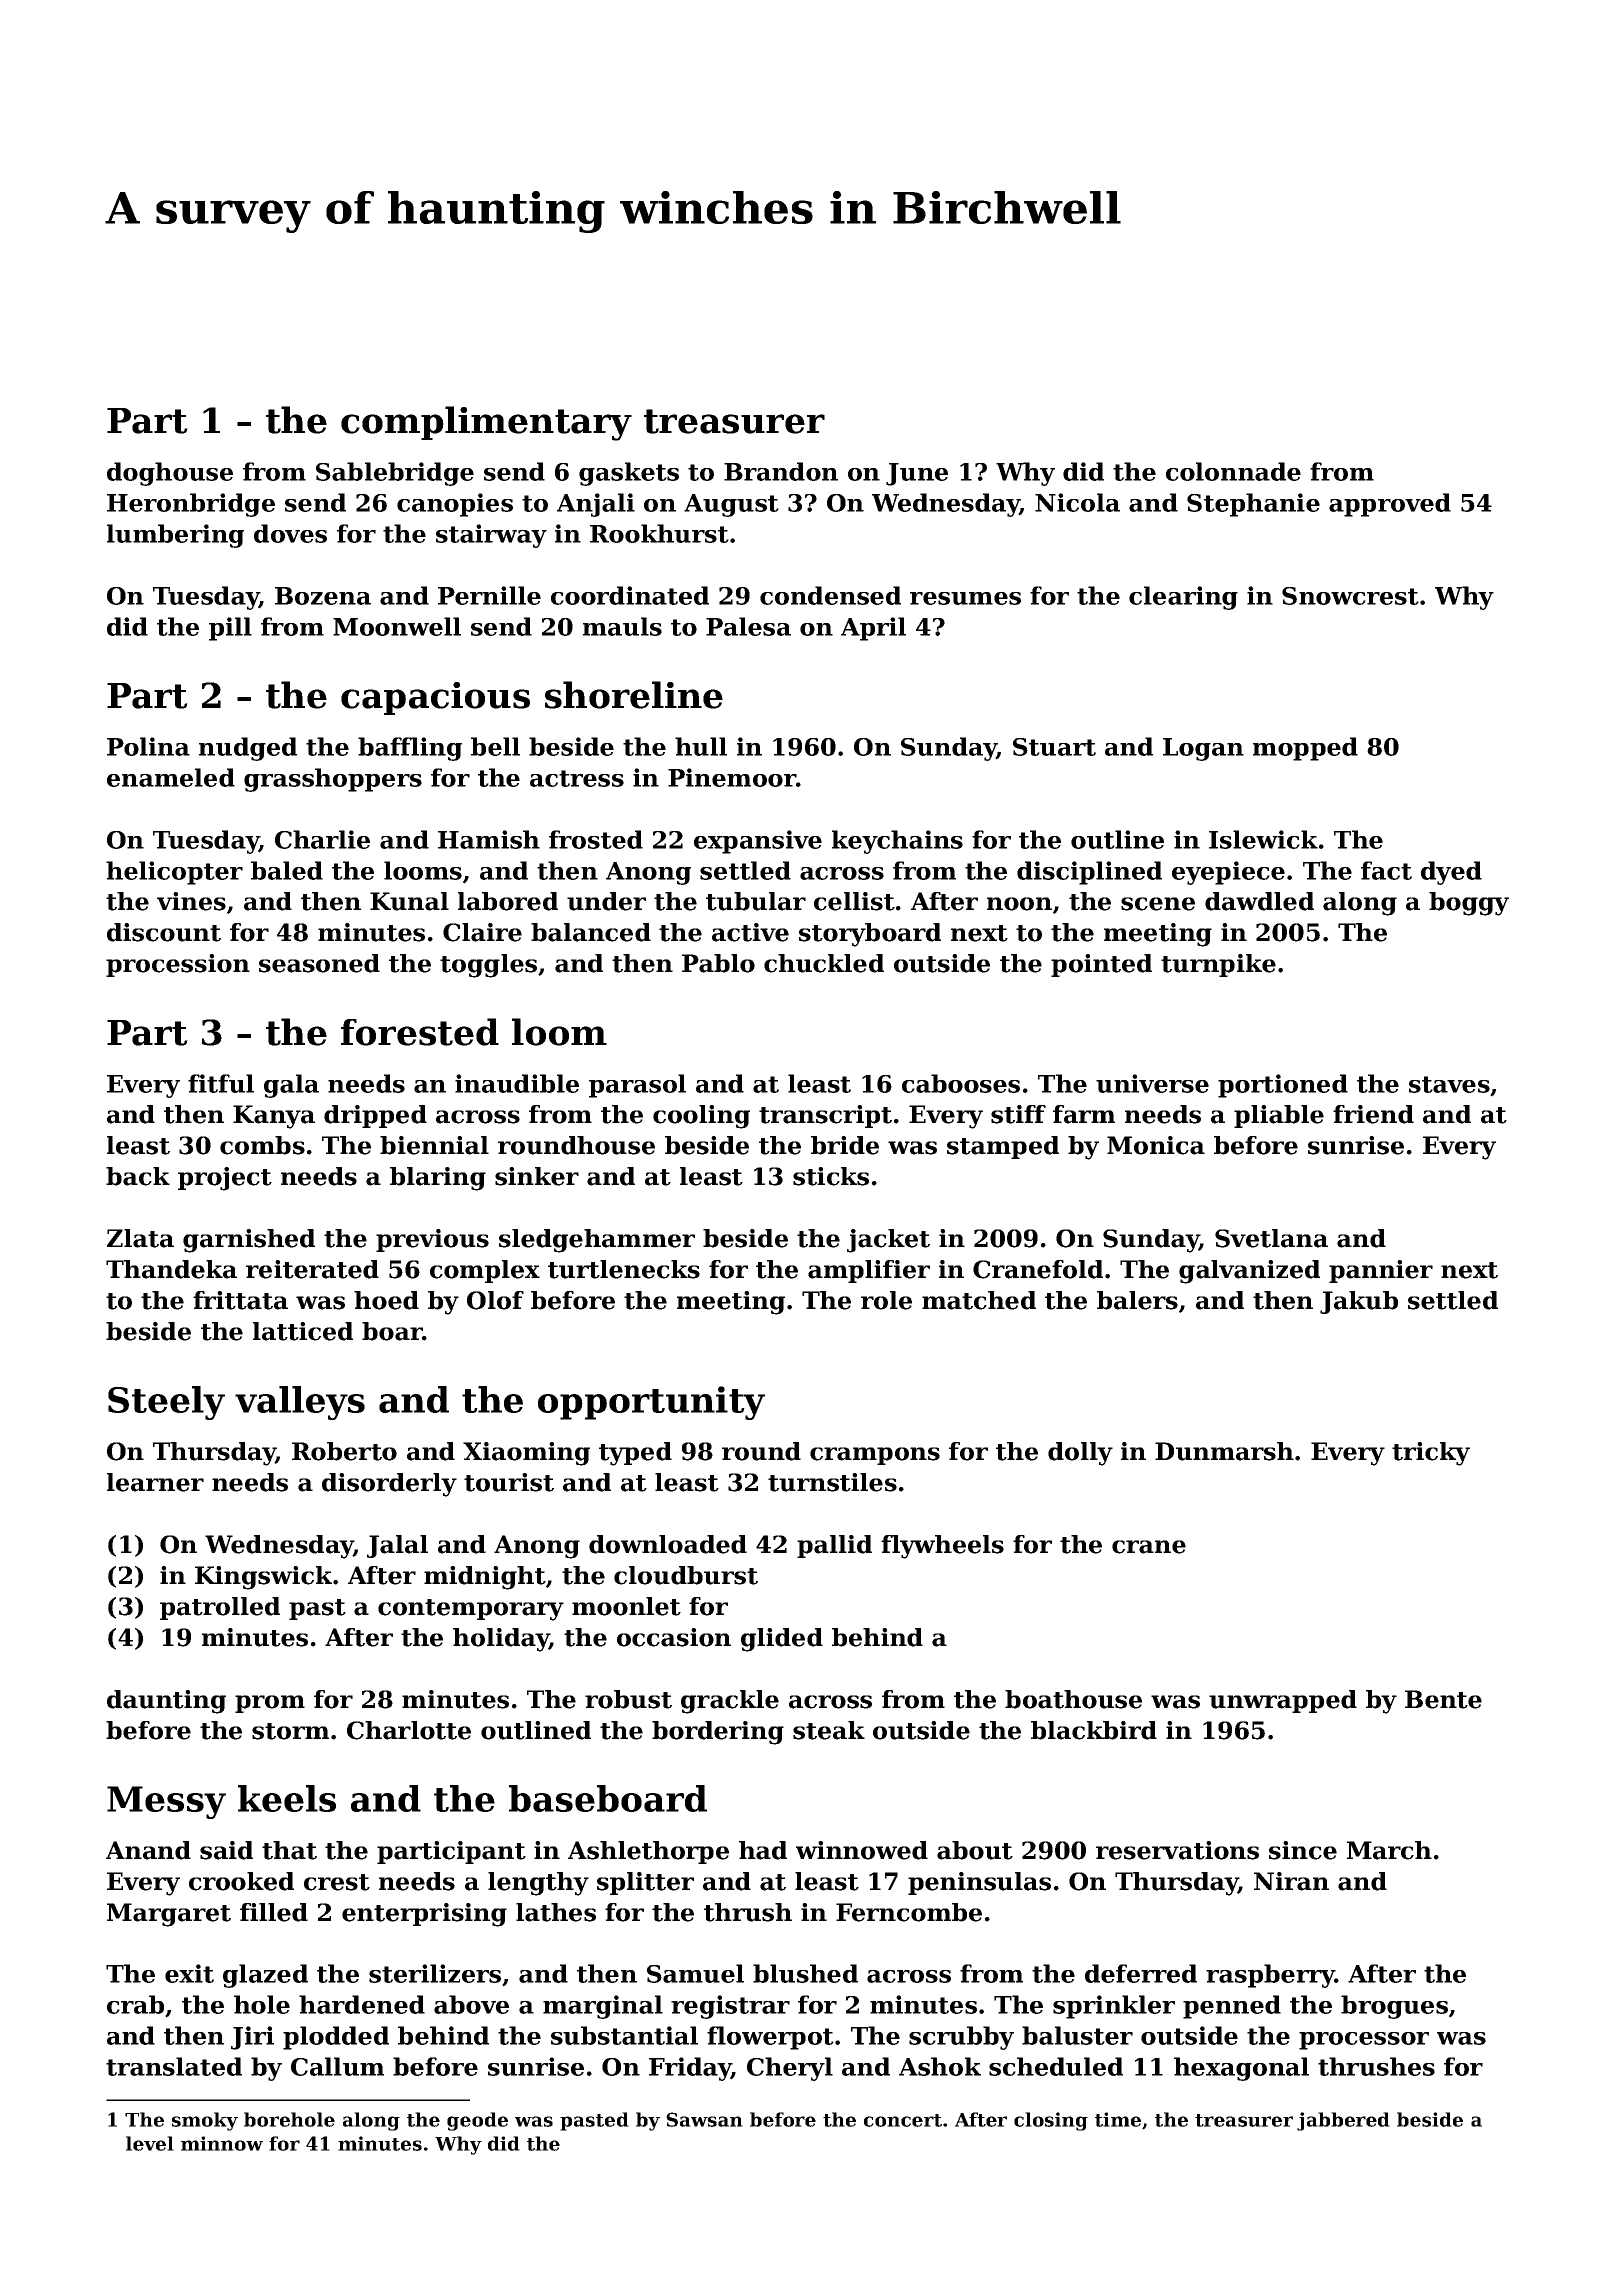 This screenshot has height=2292, width=1620. What do you see at coordinates (903, 2120) in the screenshot?
I see `concert` at bounding box center [903, 2120].
